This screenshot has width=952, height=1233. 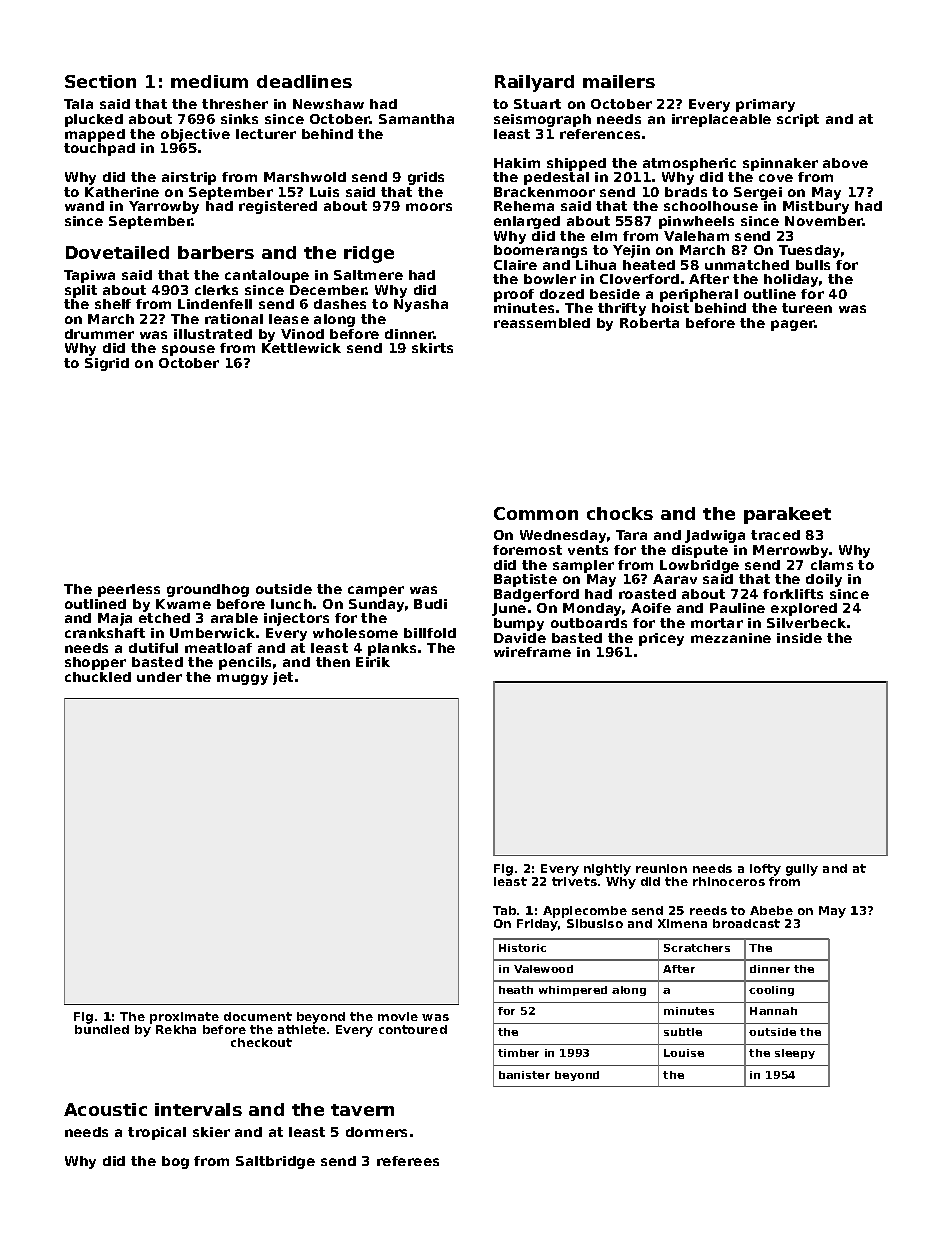 What do you see at coordinates (765, 105) in the screenshot?
I see `primary` at bounding box center [765, 105].
